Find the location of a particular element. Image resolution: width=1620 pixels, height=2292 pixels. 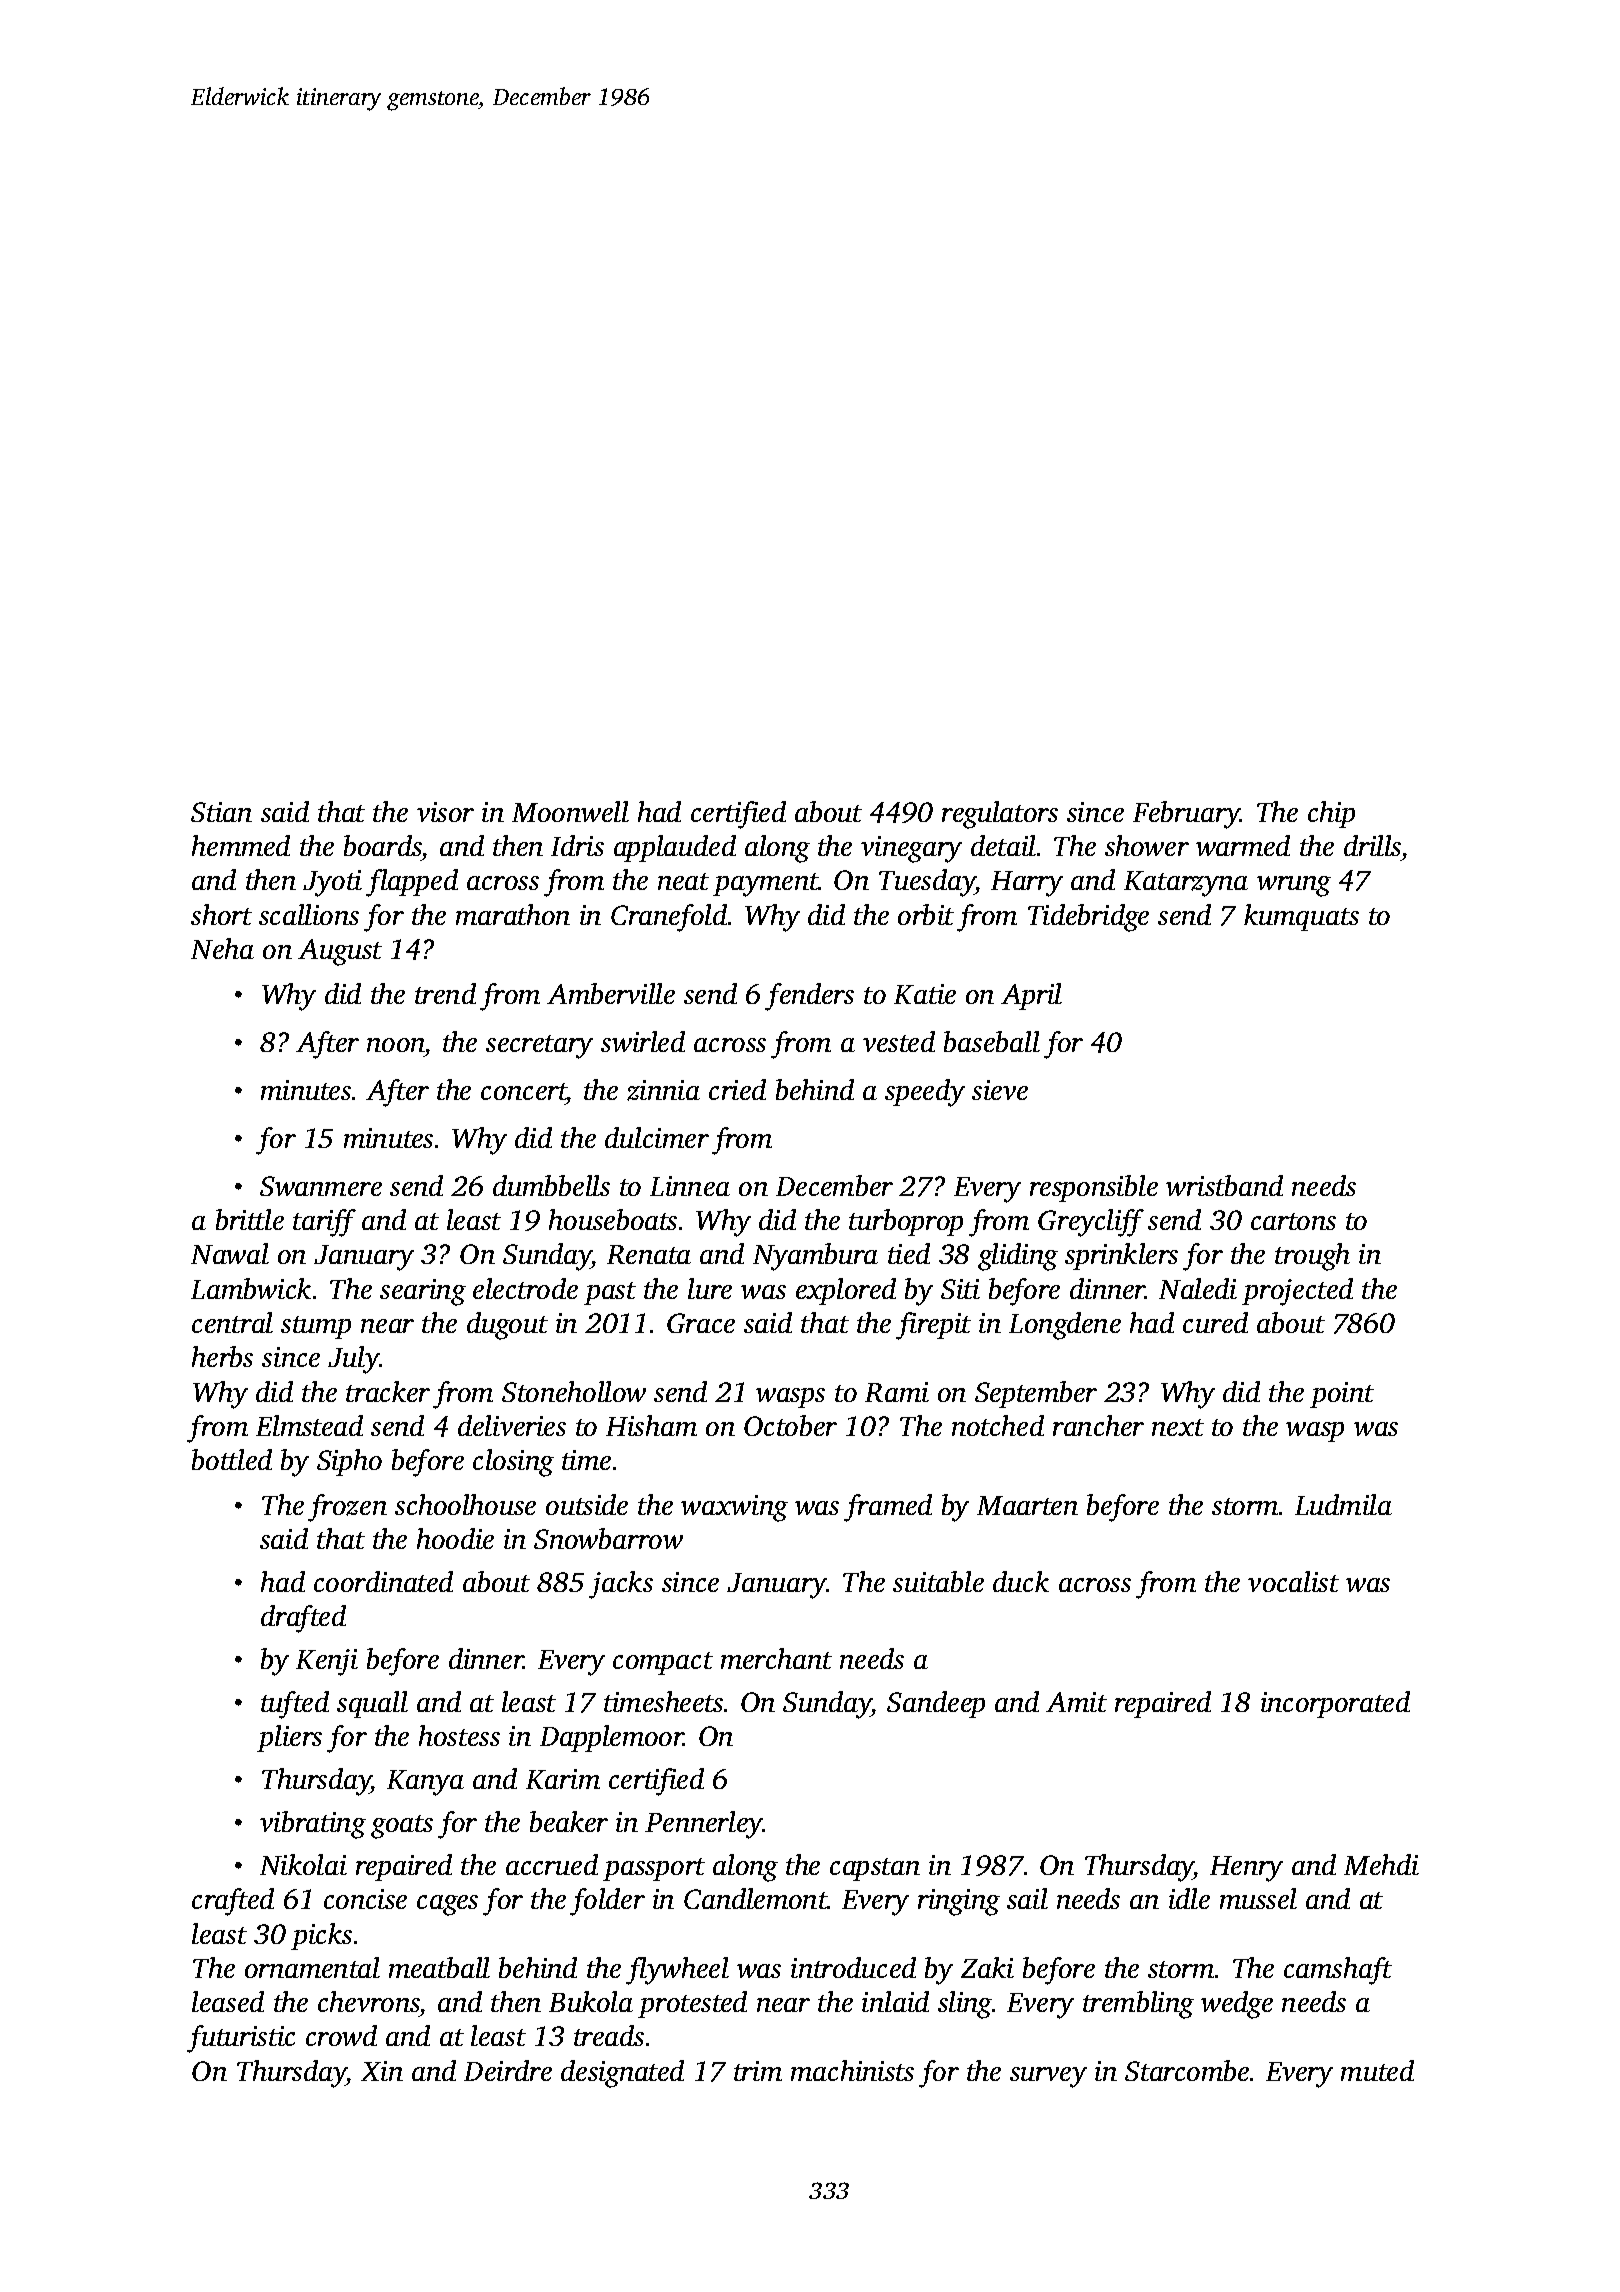

vinegary is located at coordinates (911, 849).
